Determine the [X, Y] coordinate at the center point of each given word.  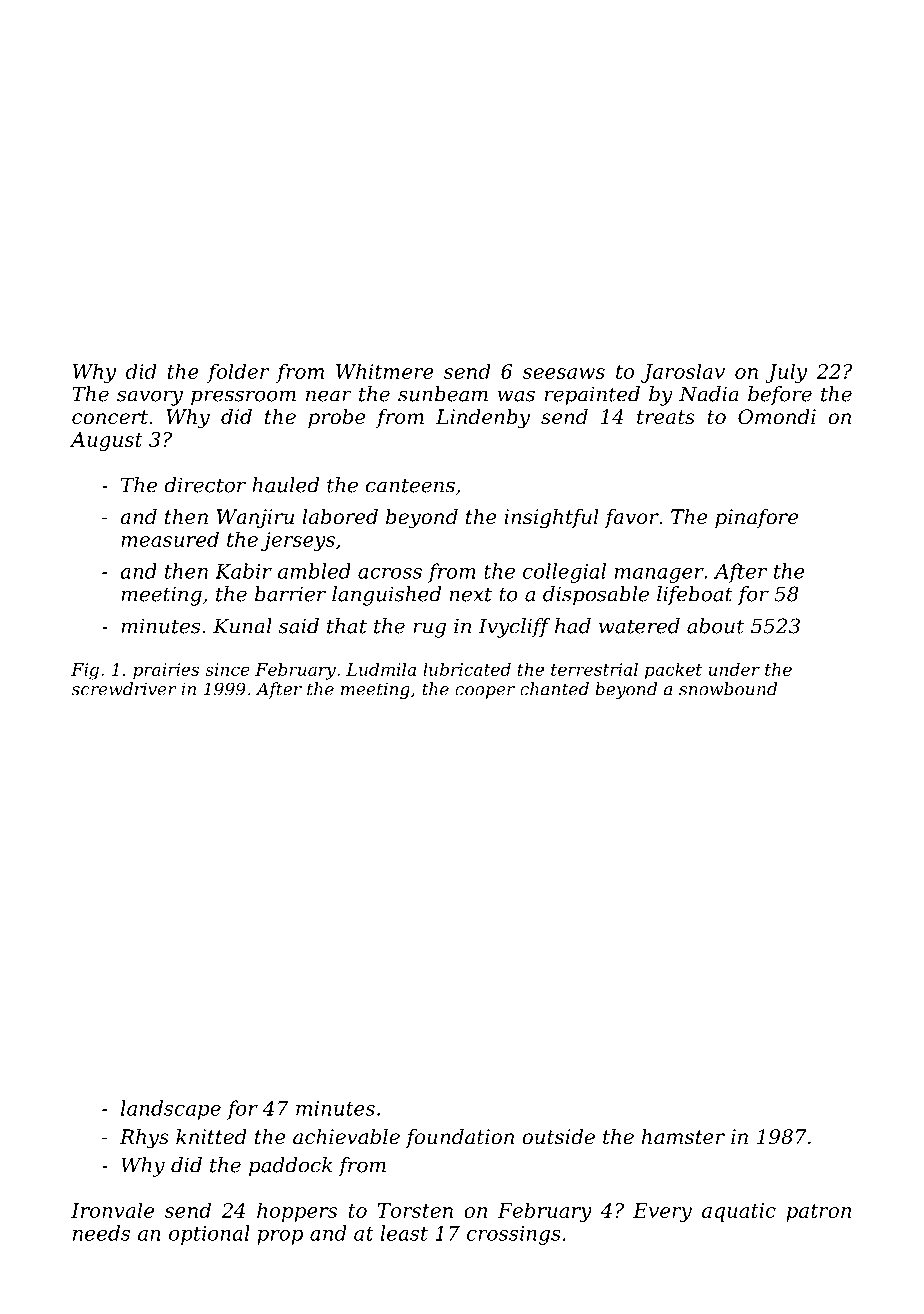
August [106, 441]
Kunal [242, 626]
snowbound [728, 689]
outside [558, 1137]
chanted [554, 689]
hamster [683, 1137]
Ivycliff [514, 628]
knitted [211, 1137]
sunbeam [443, 394]
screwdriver [124, 689]
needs [101, 1233]
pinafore [756, 518]
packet [673, 671]
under [734, 669]
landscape [171, 1110]
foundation [459, 1138]
